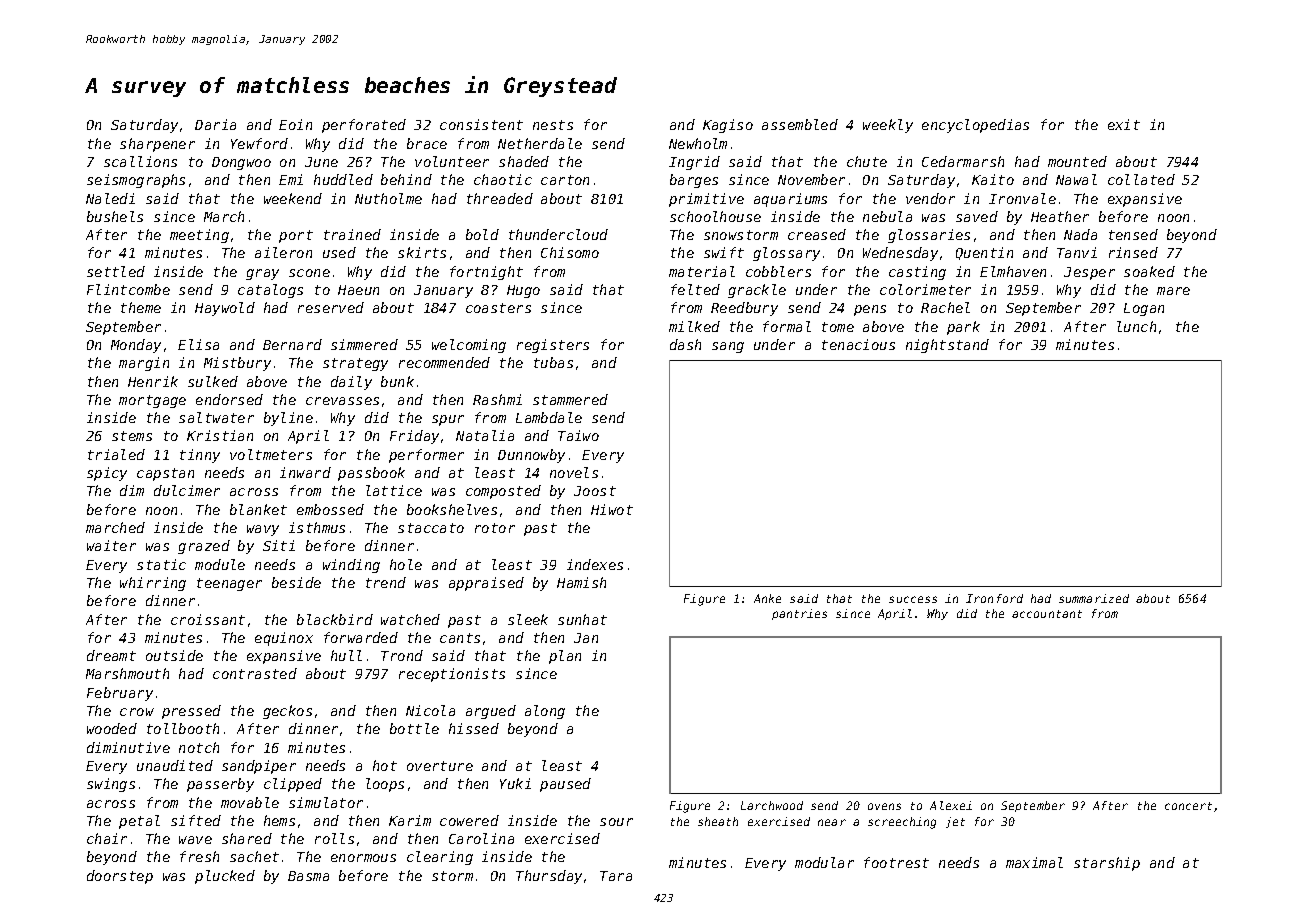 The image size is (1308, 924). What do you see at coordinates (308, 876) in the page?
I see `Basma` at bounding box center [308, 876].
